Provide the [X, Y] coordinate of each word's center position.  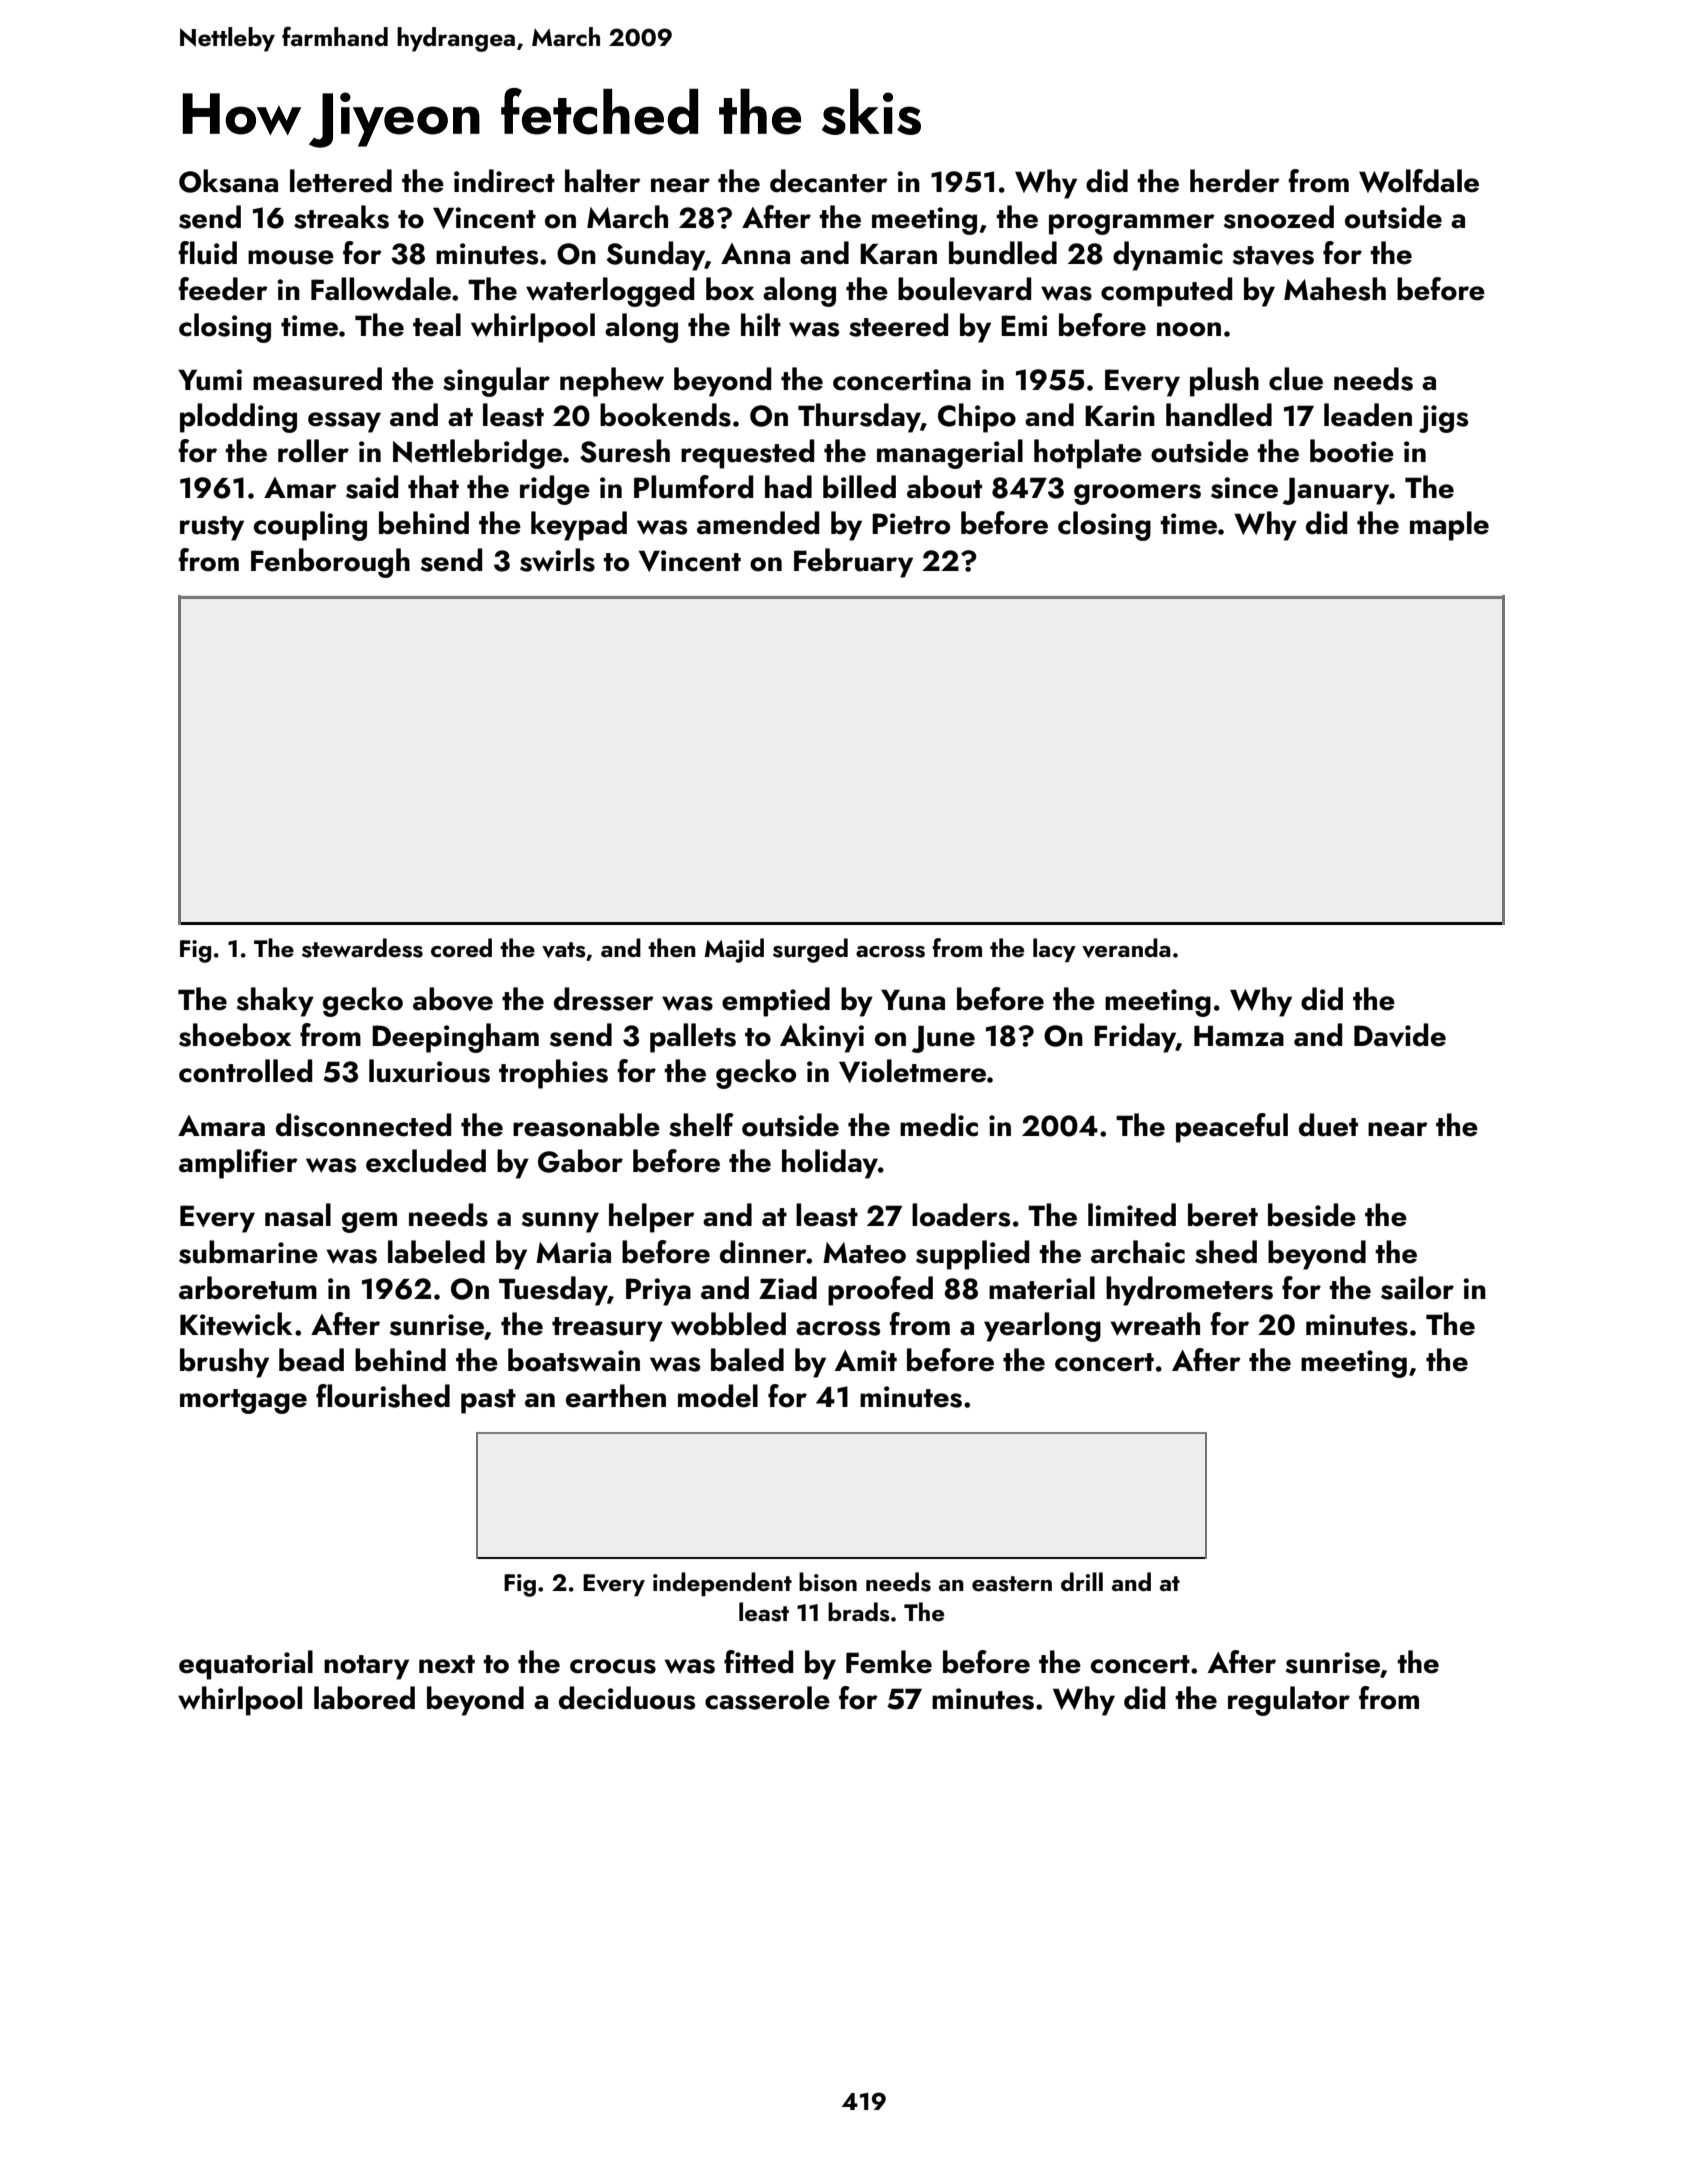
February [853, 563]
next [447, 1664]
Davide [1400, 1035]
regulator [1289, 1701]
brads [859, 1612]
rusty [212, 528]
